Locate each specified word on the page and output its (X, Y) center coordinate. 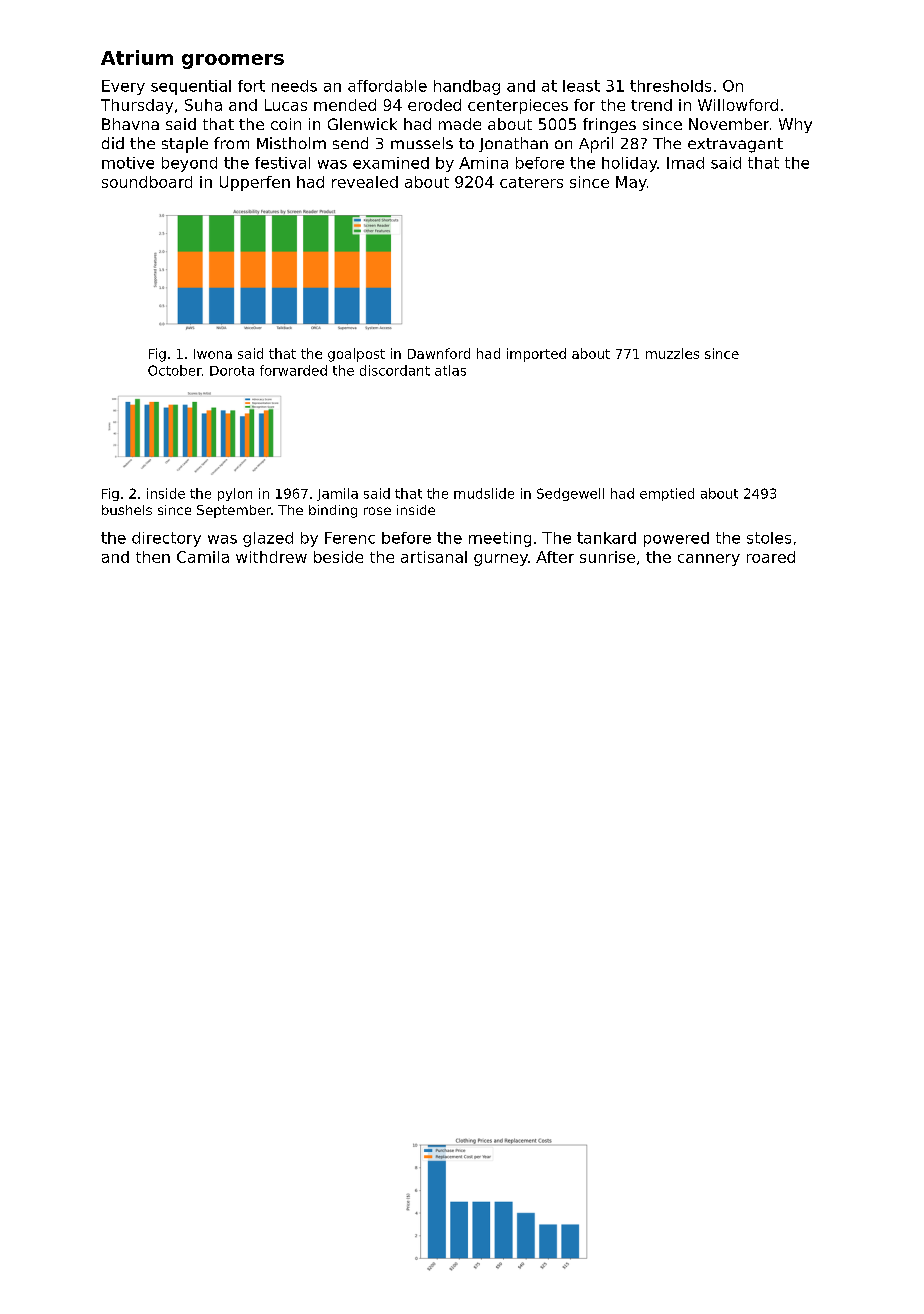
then (153, 557)
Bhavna (130, 124)
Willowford (738, 105)
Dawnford (439, 353)
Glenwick (362, 124)
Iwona (213, 354)
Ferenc (350, 538)
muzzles (672, 353)
